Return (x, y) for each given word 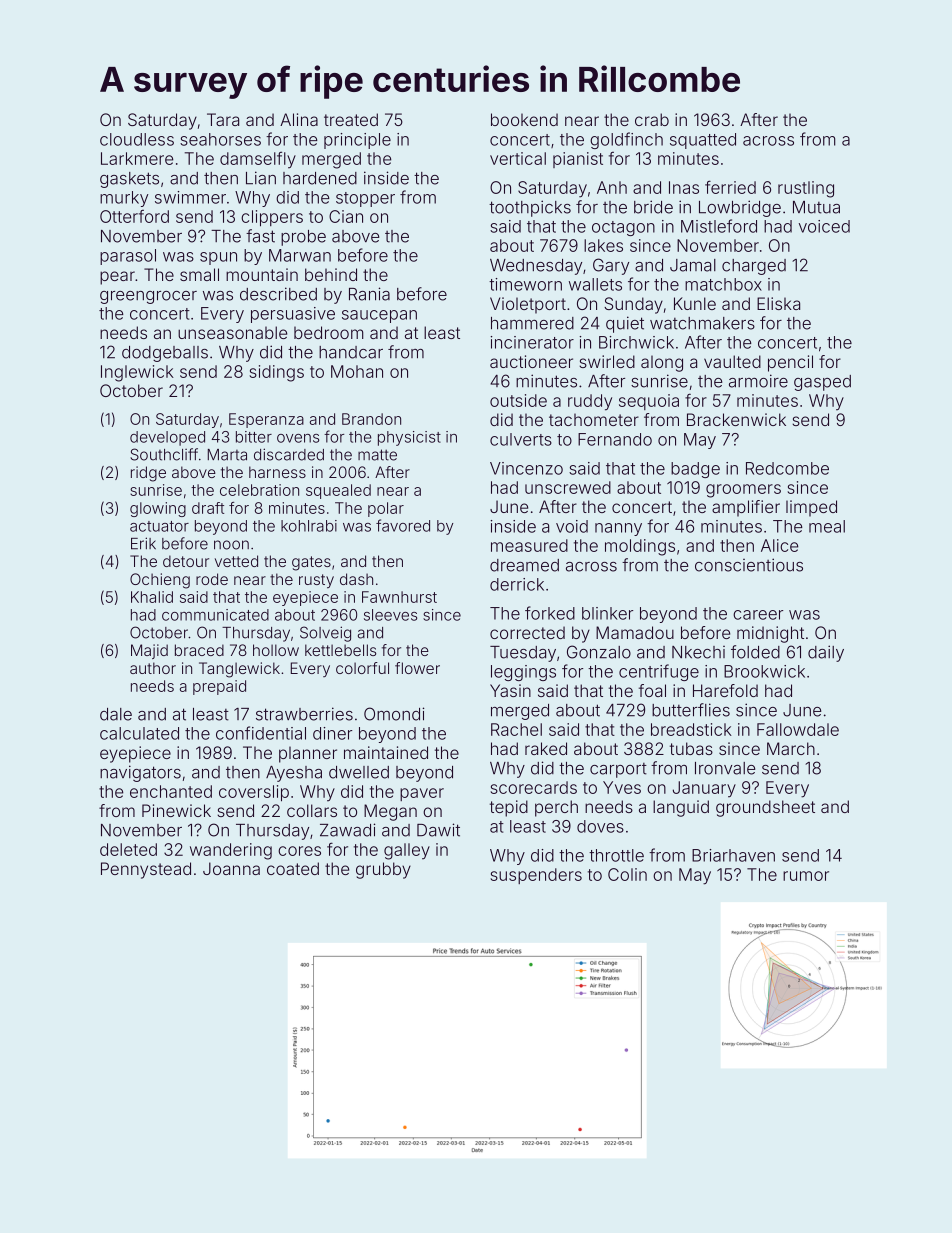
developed (167, 438)
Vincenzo (526, 468)
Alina (299, 119)
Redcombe (787, 468)
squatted (703, 141)
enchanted (171, 791)
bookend (524, 119)
